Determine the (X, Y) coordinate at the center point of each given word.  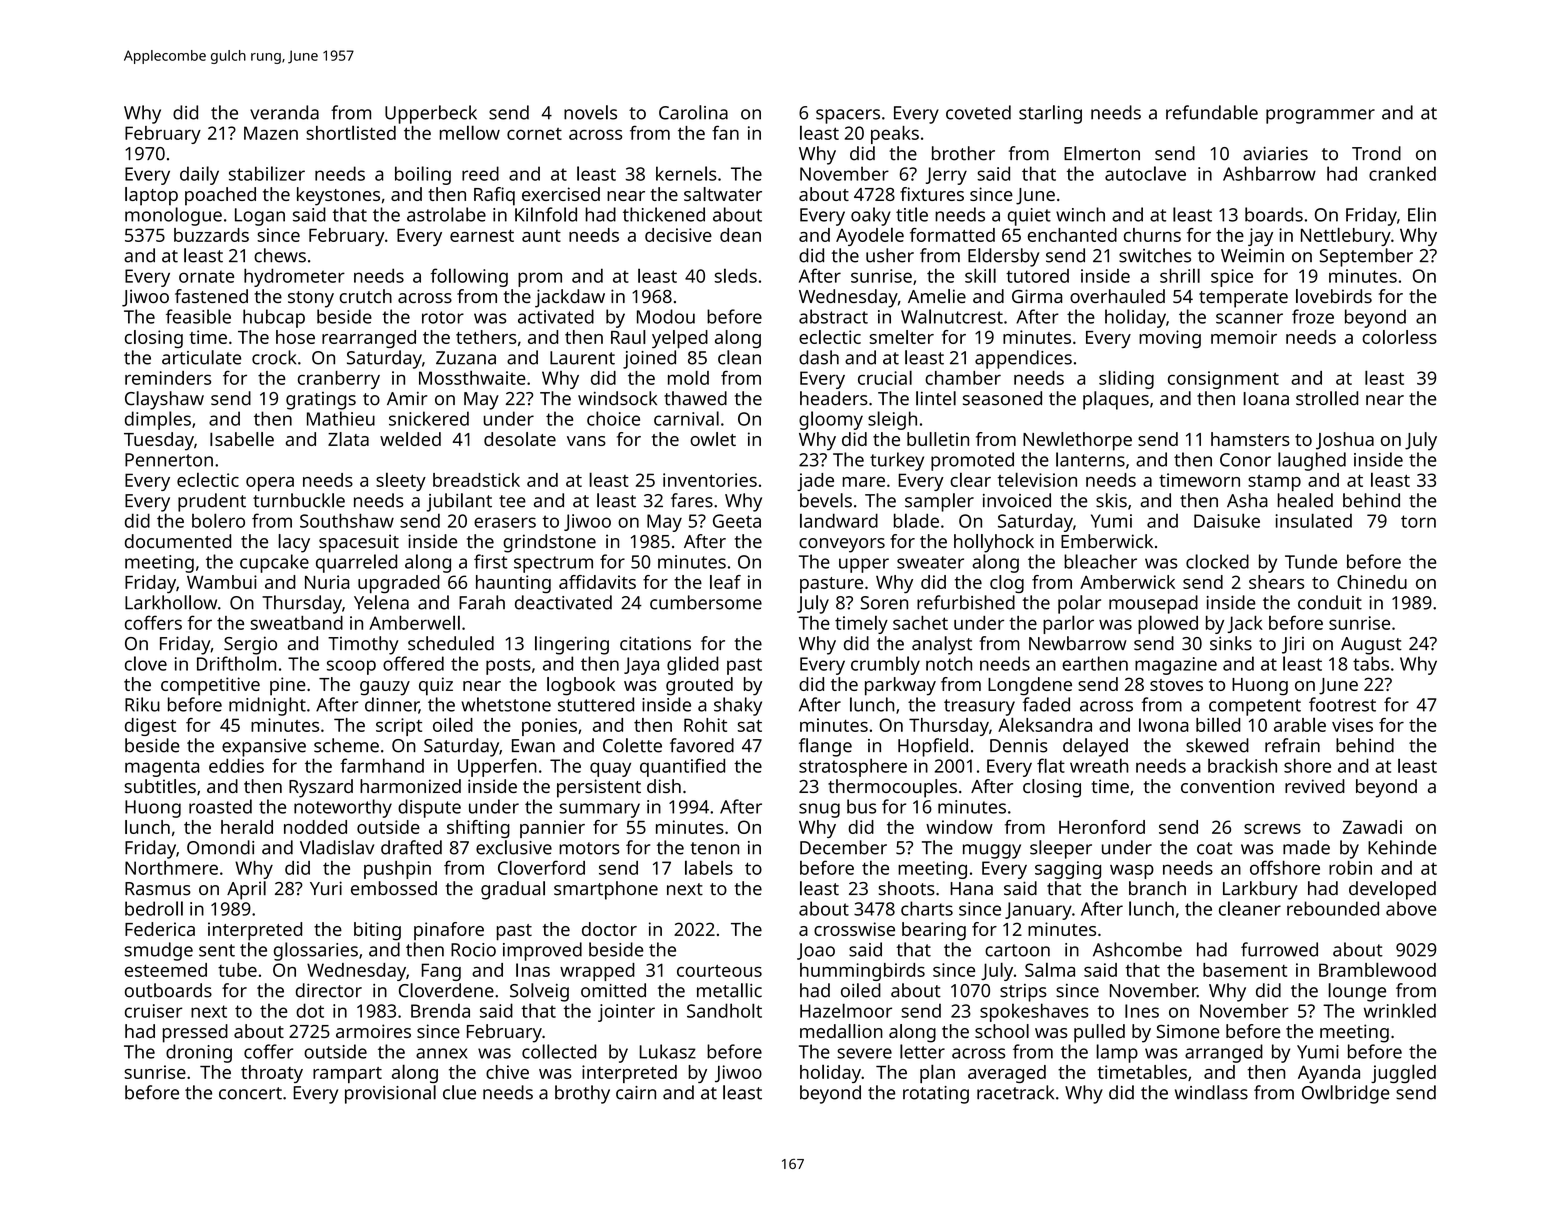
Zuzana (466, 358)
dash (819, 357)
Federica (160, 929)
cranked (1402, 173)
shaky (738, 706)
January (1038, 911)
